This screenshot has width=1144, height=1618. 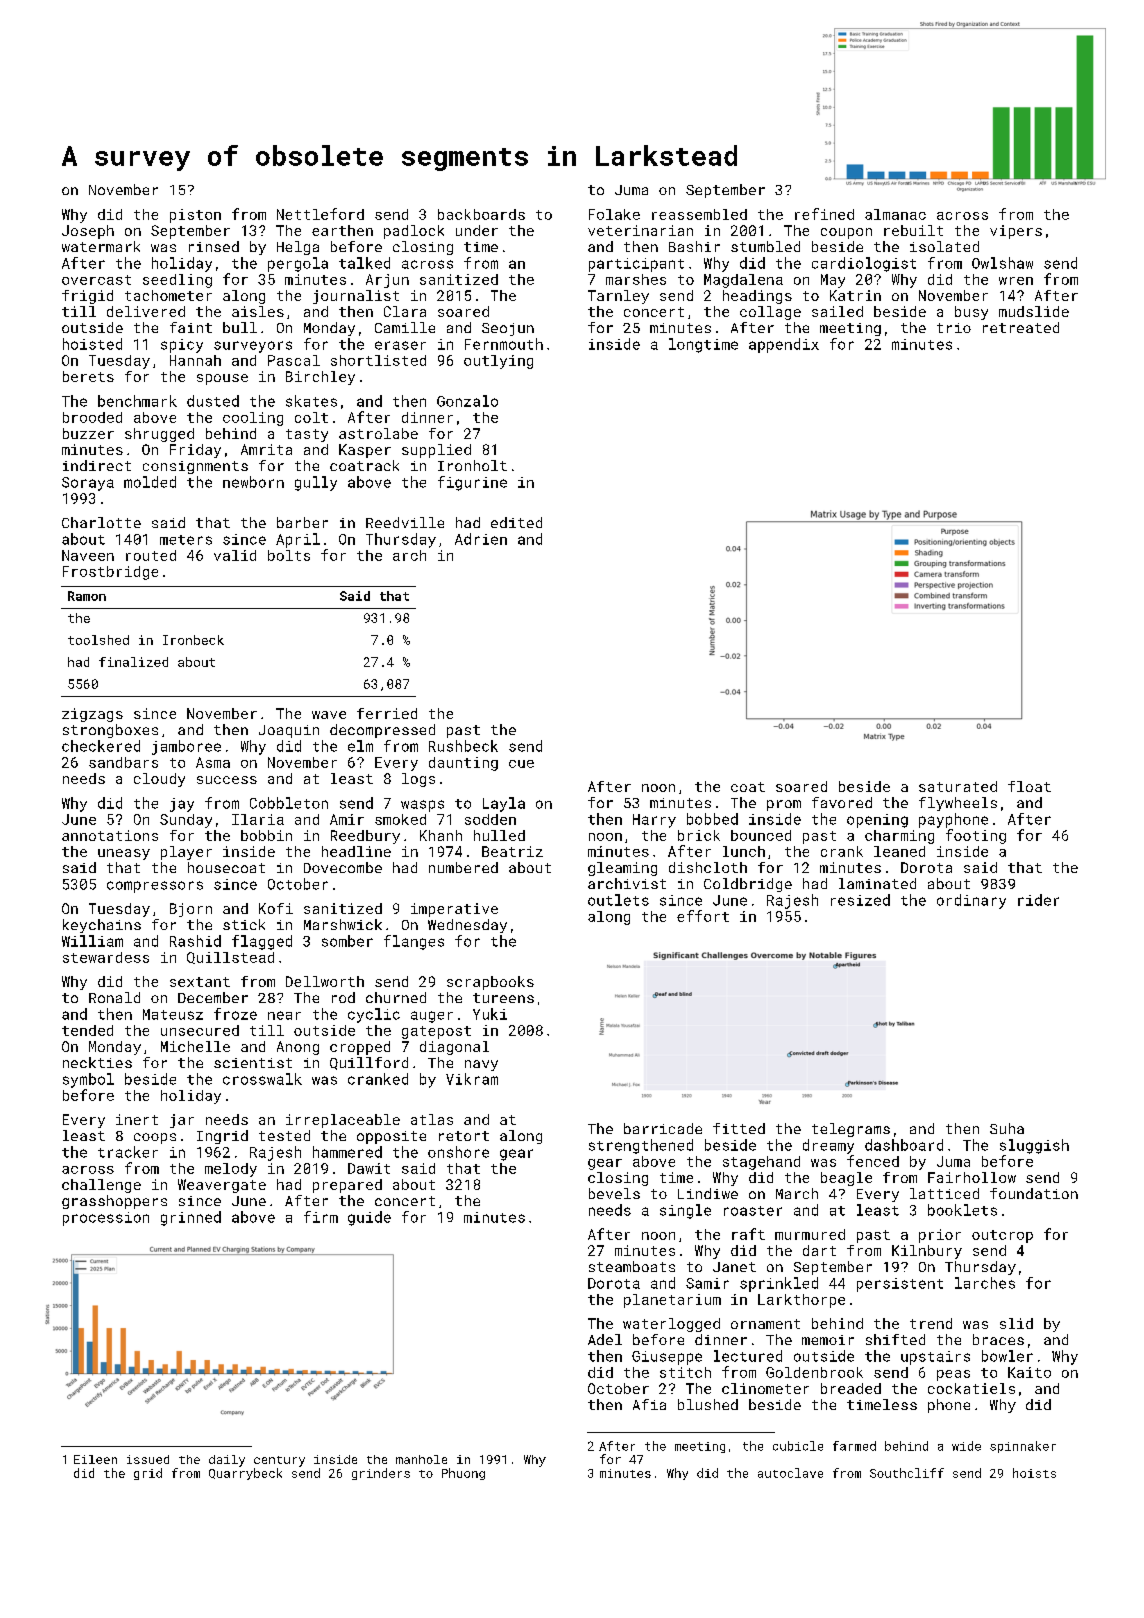 I want to click on autoclave, so click(x=790, y=1473).
